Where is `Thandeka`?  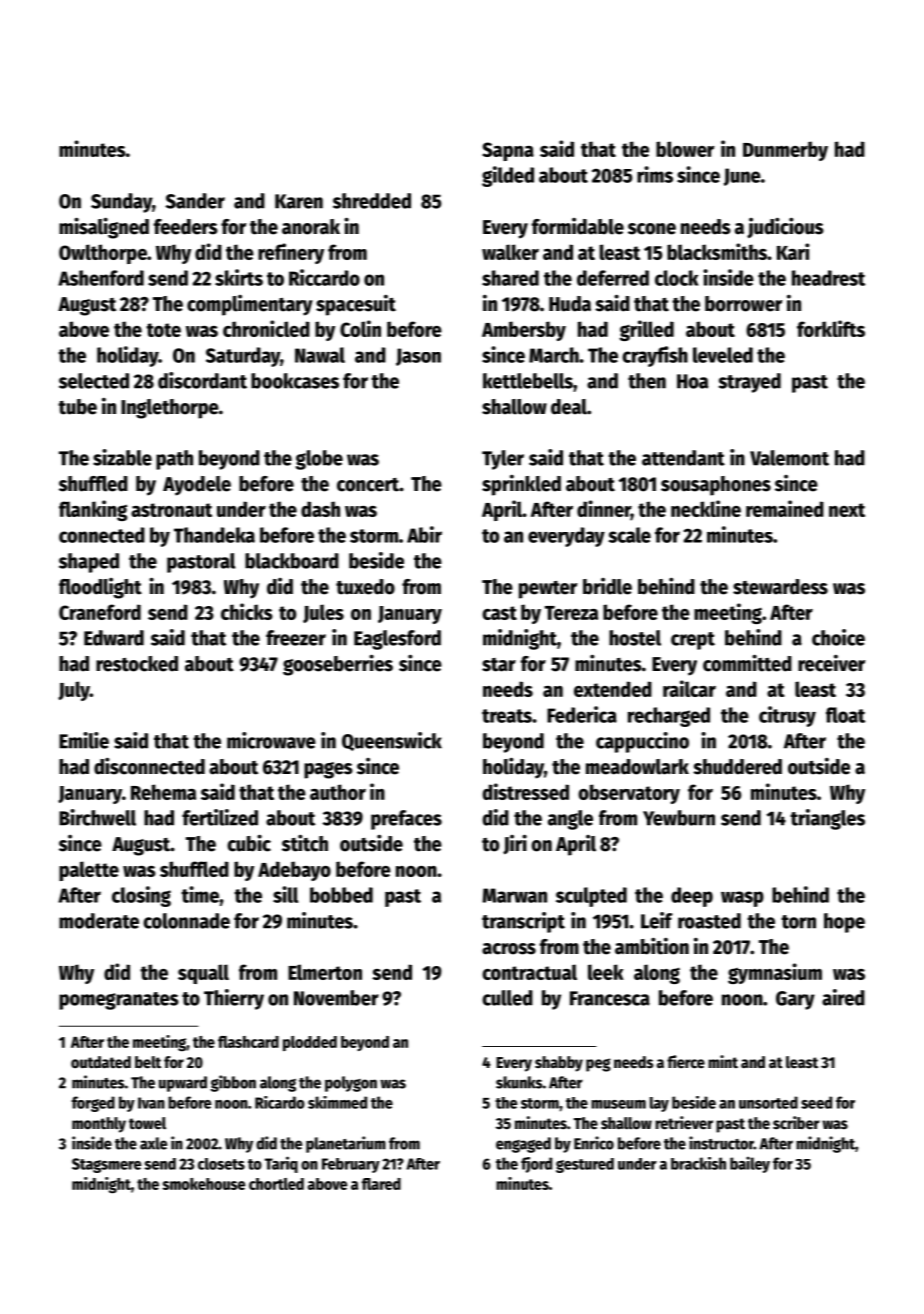
Thandeka is located at coordinates (214, 535).
